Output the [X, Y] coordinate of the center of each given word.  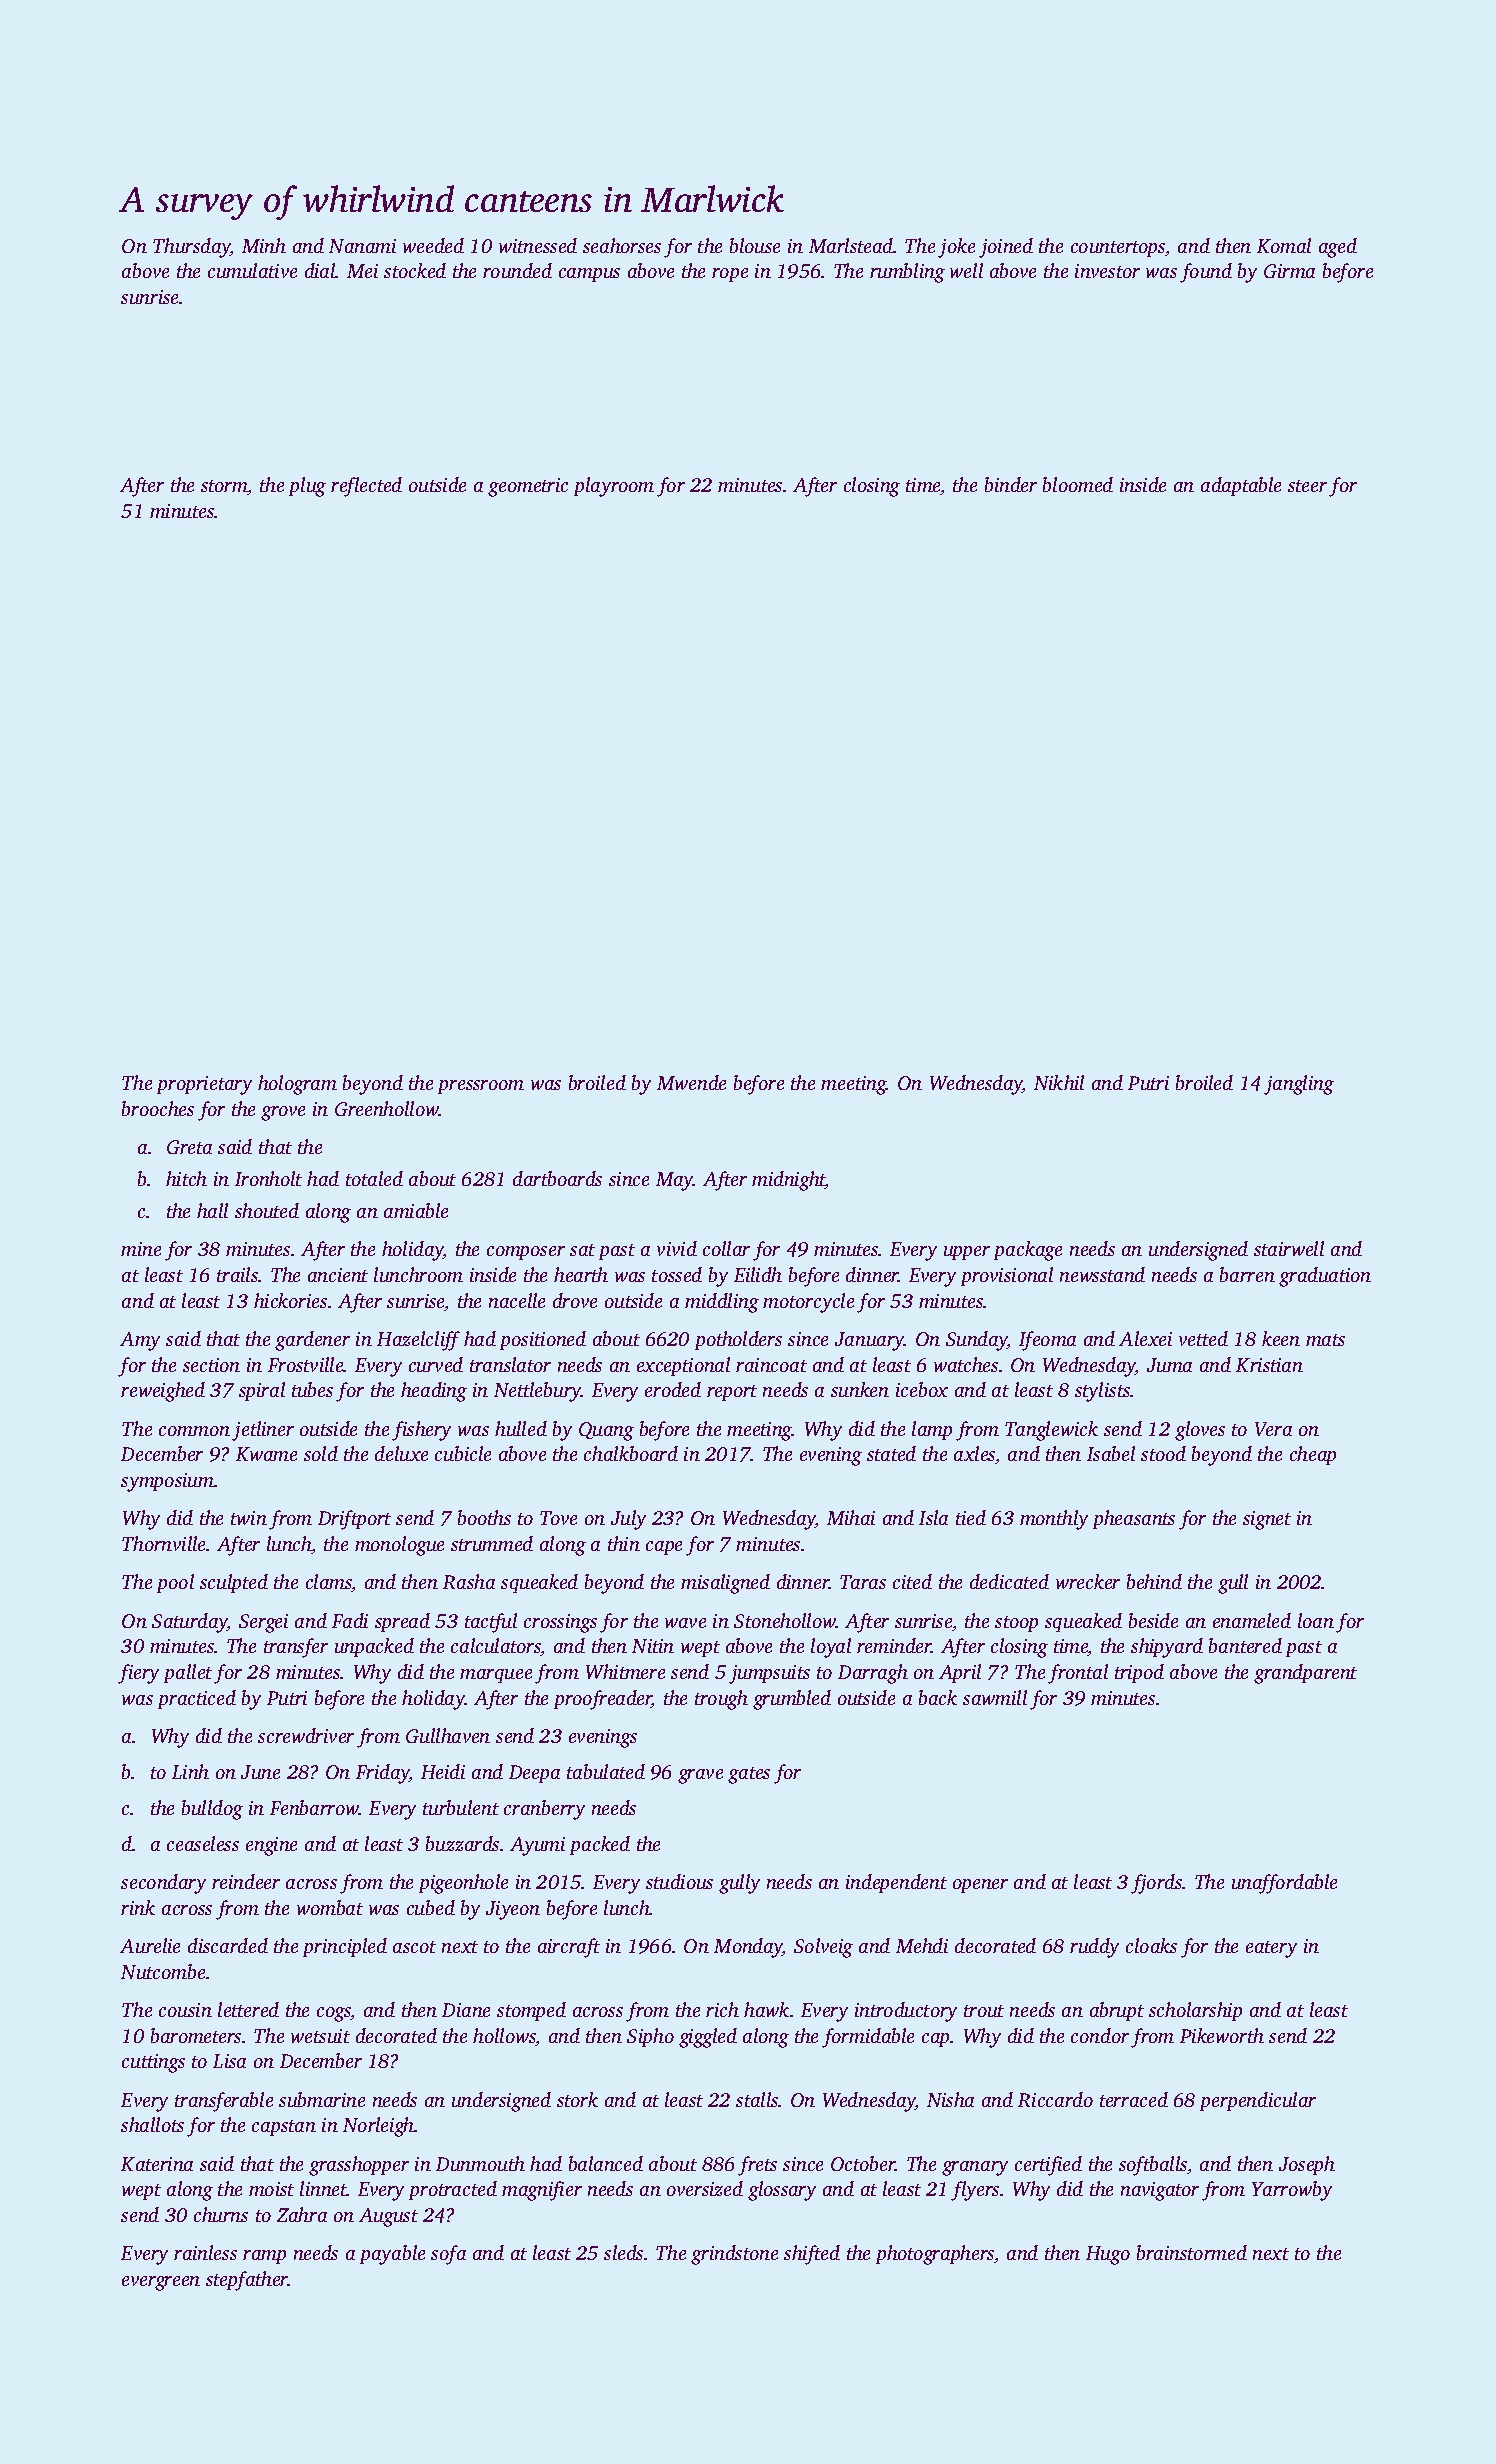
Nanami [362, 246]
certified [1048, 2166]
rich [722, 2009]
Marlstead [851, 245]
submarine [322, 2099]
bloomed [1078, 484]
